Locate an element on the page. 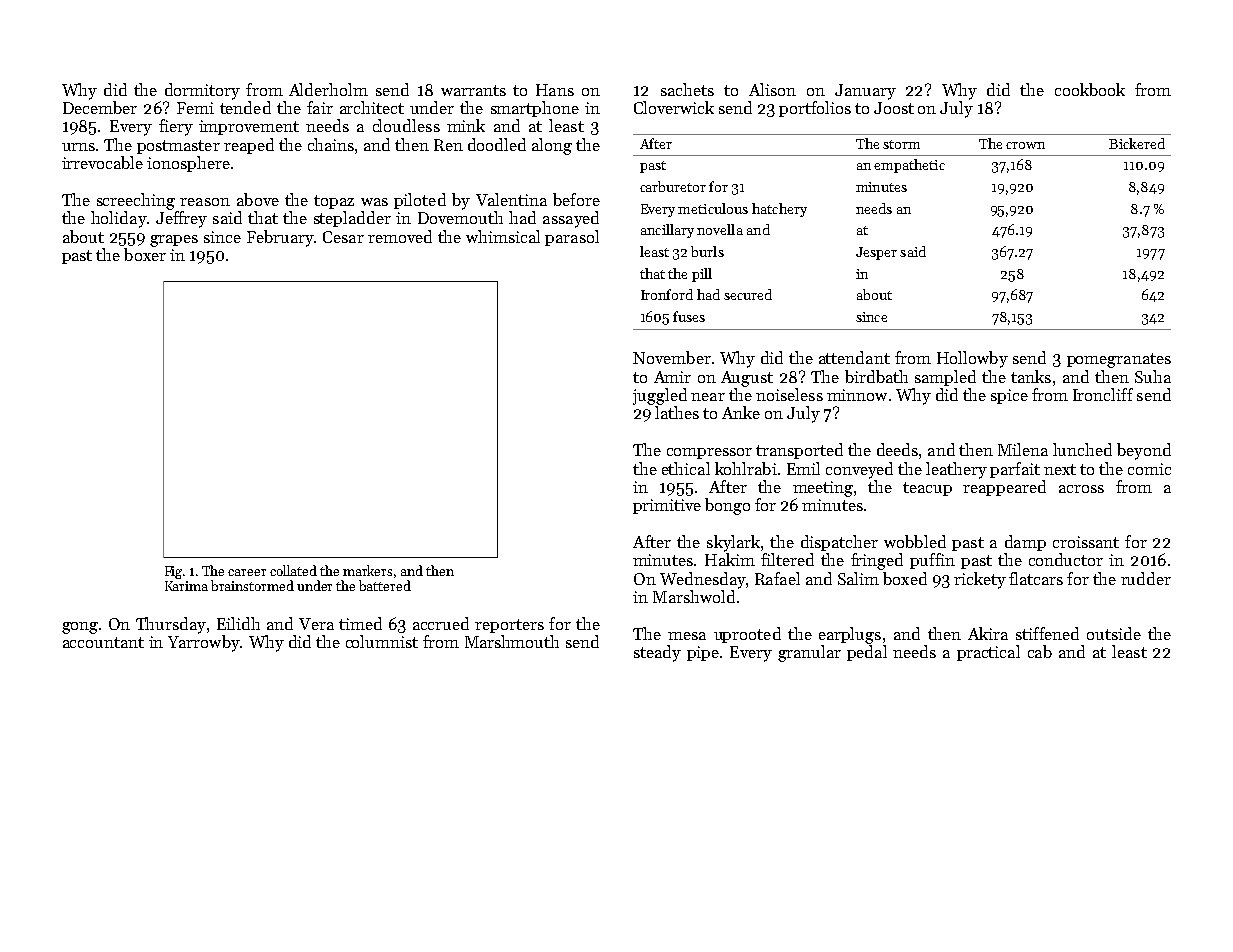 The height and width of the page is (952, 1233). accountant is located at coordinates (103, 642).
